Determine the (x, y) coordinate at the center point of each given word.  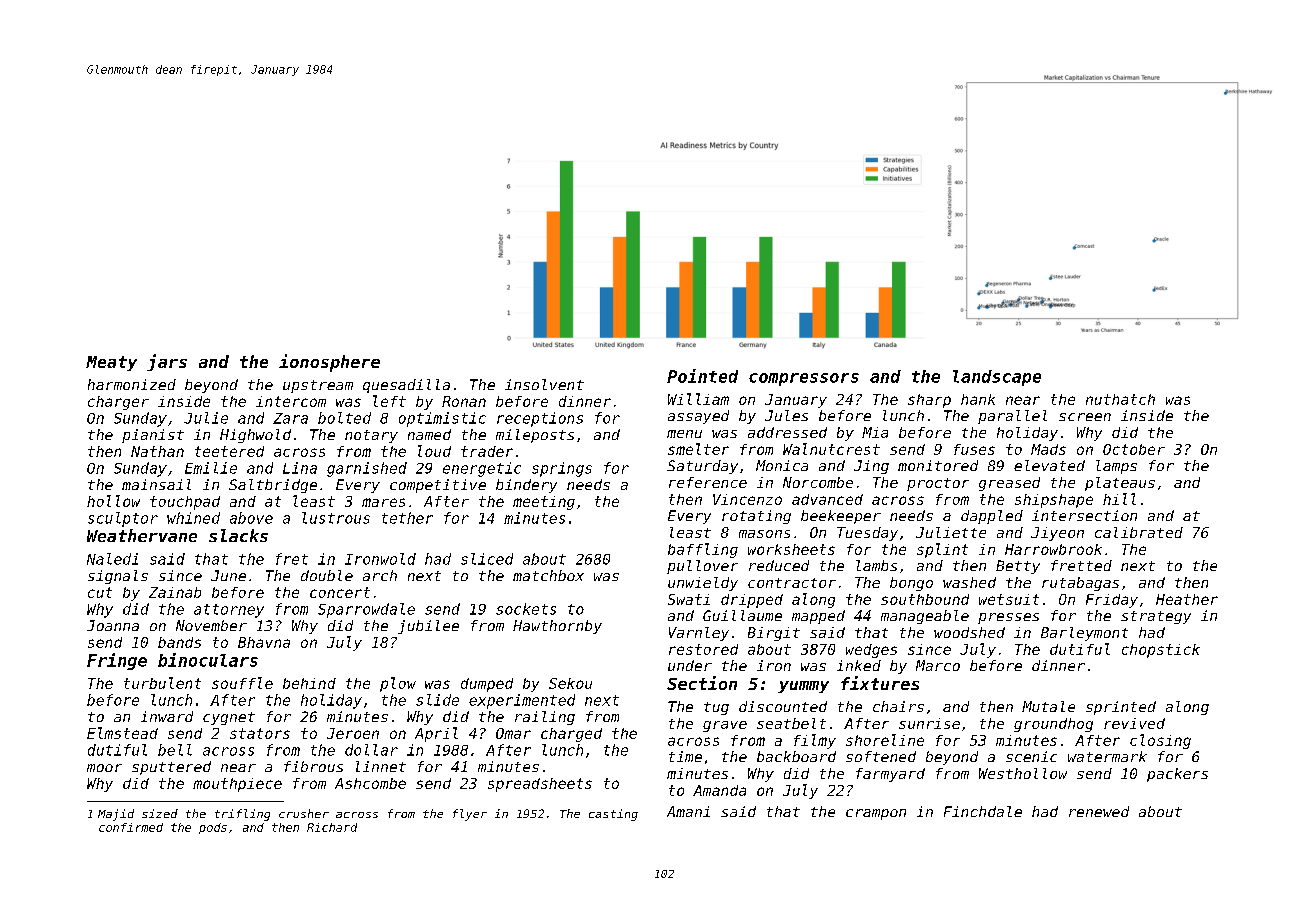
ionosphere (329, 363)
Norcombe (818, 482)
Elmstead (122, 733)
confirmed (131, 827)
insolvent (544, 384)
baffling (703, 550)
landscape (997, 378)
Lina (300, 468)
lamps (1116, 467)
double (327, 575)
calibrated (1139, 532)
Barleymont (1084, 634)
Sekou (570, 683)
